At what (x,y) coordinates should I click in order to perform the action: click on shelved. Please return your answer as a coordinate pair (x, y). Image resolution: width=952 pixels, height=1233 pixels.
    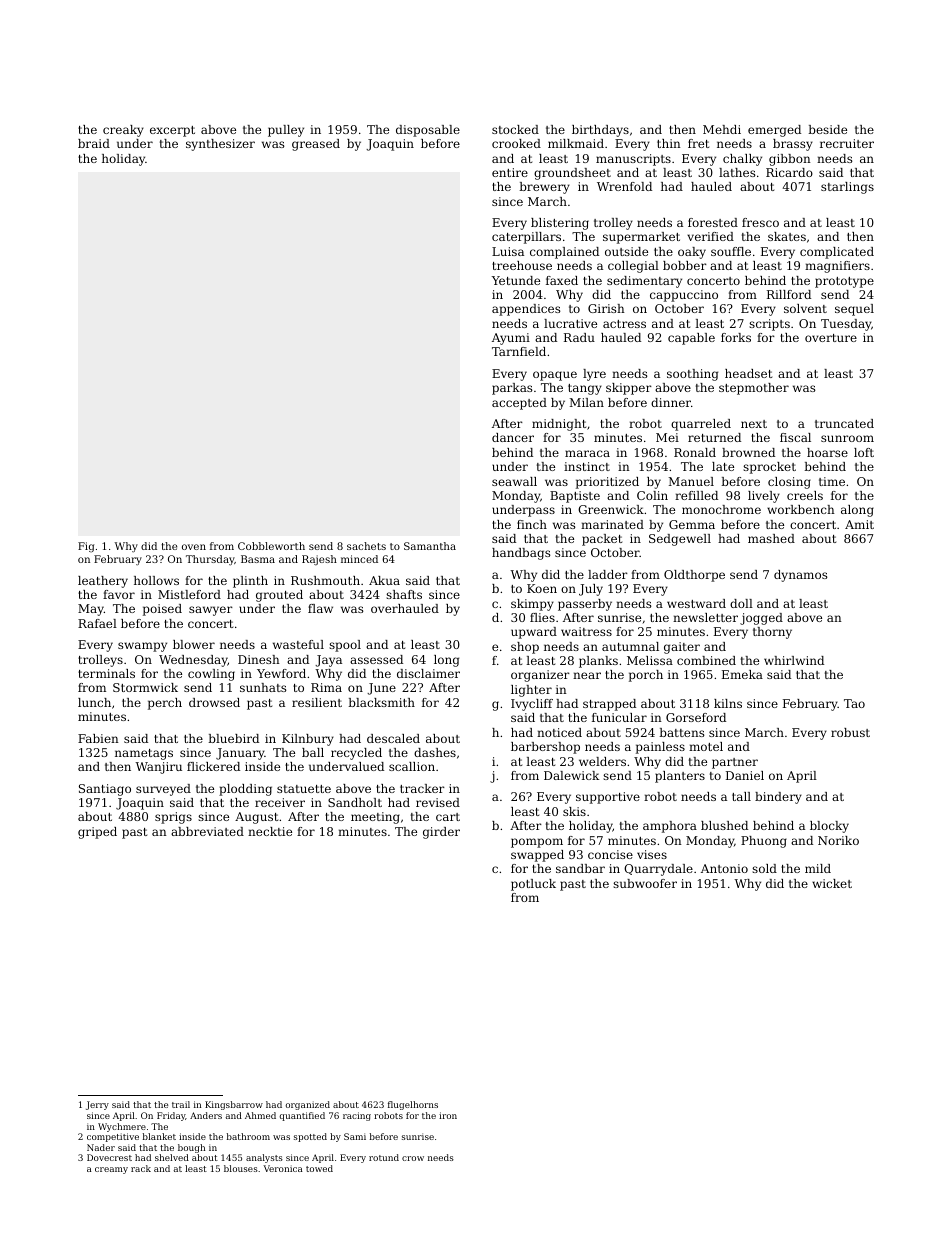
    Looking at the image, I should click on (172, 1157).
